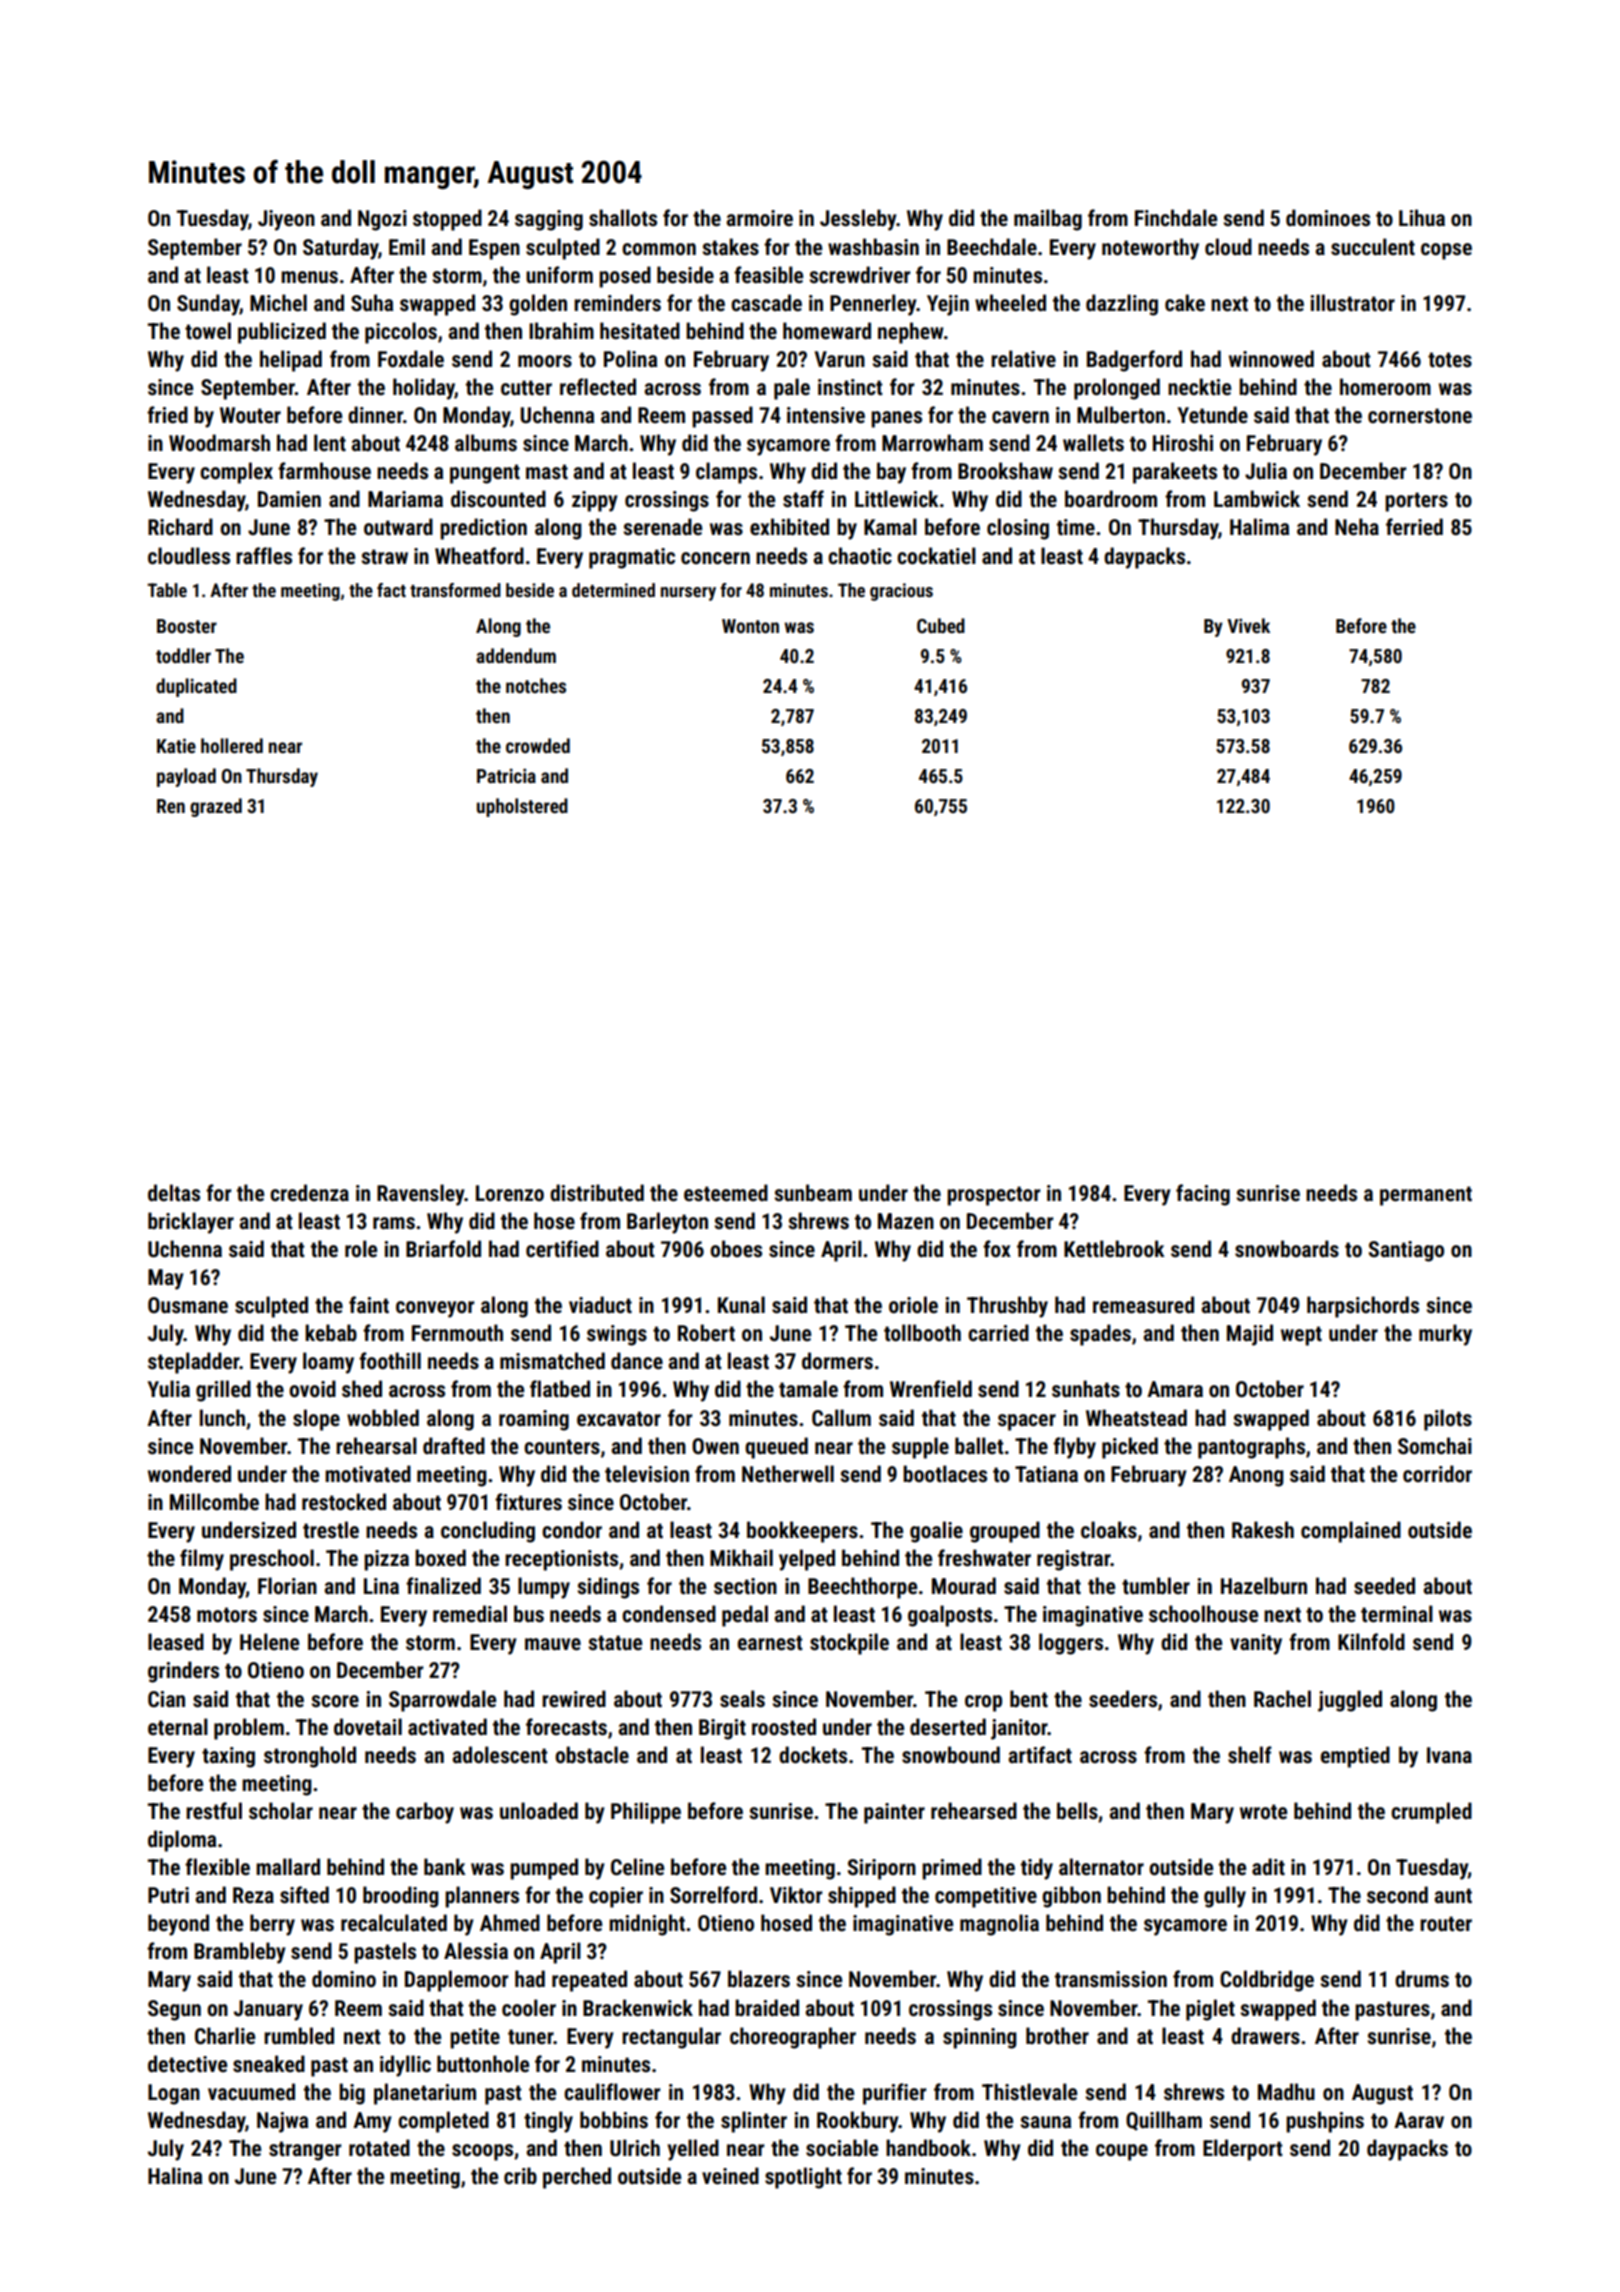 The image size is (1620, 2292). I want to click on totes, so click(1450, 360).
